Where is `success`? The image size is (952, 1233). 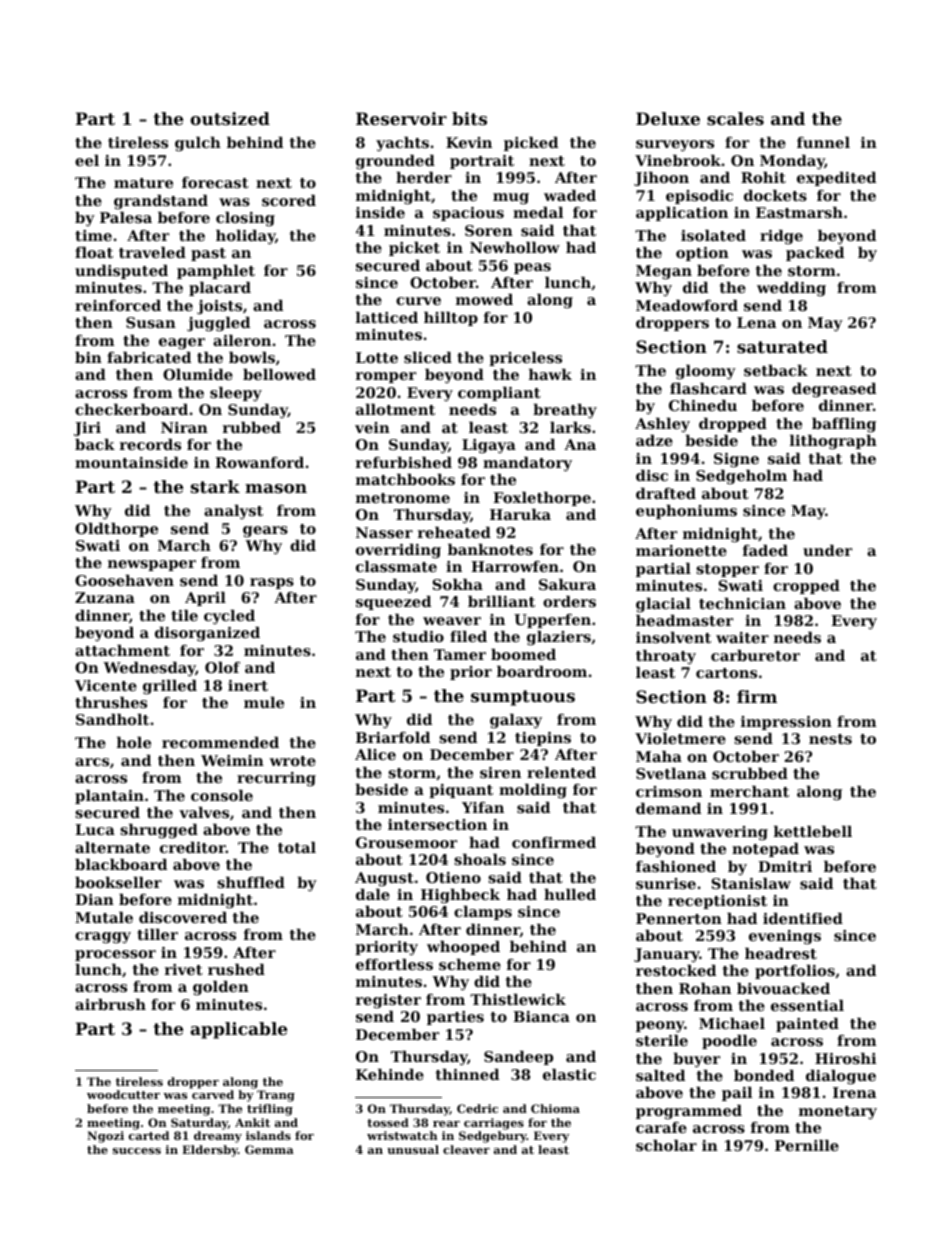
success is located at coordinates (137, 1151).
